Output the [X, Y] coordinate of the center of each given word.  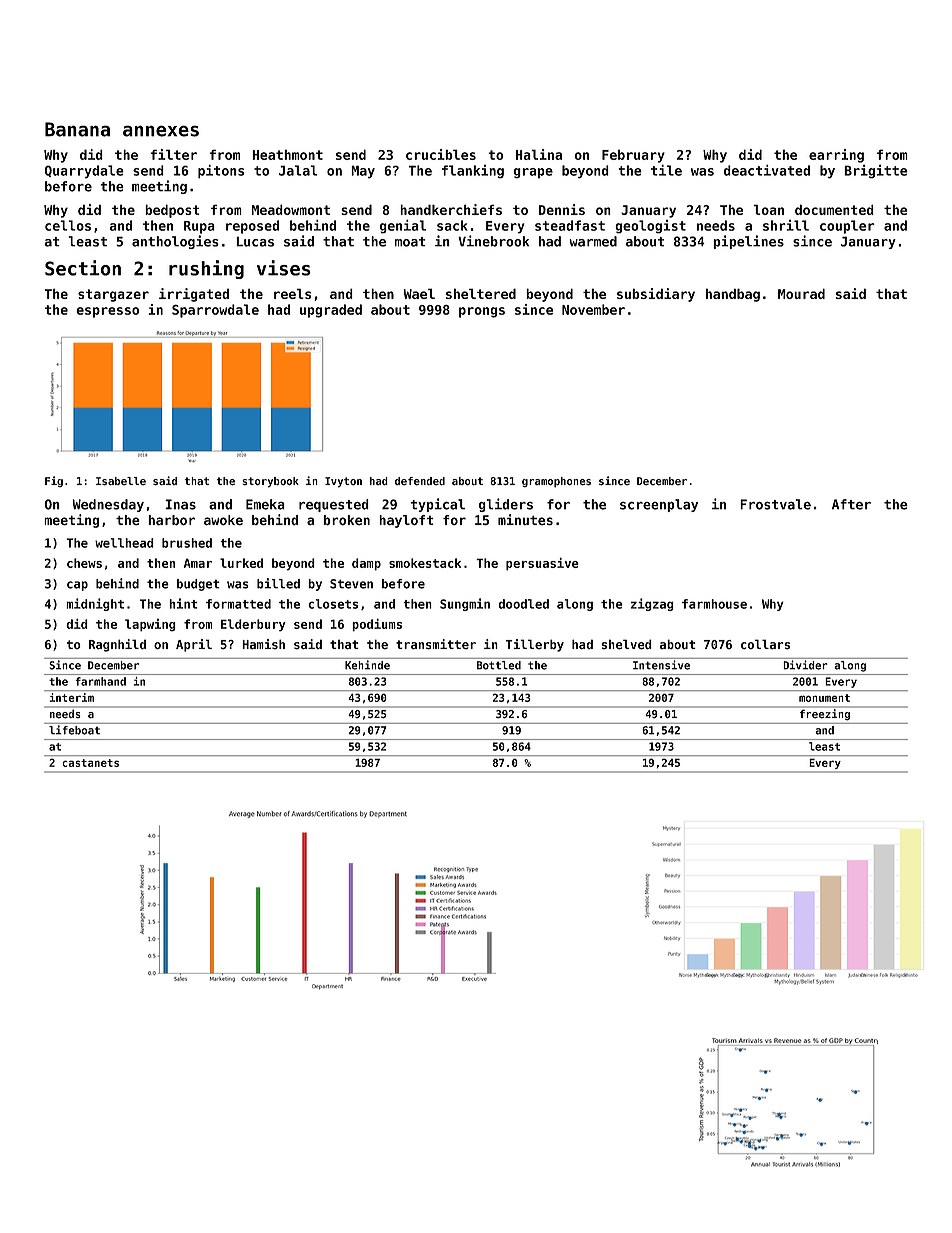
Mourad [801, 293]
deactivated [767, 170]
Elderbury [253, 625]
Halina [539, 154]
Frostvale [775, 504]
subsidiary [656, 295]
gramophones [556, 482]
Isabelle [121, 481]
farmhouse [714, 604]
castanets [90, 763]
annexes [161, 131]
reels [292, 293]
